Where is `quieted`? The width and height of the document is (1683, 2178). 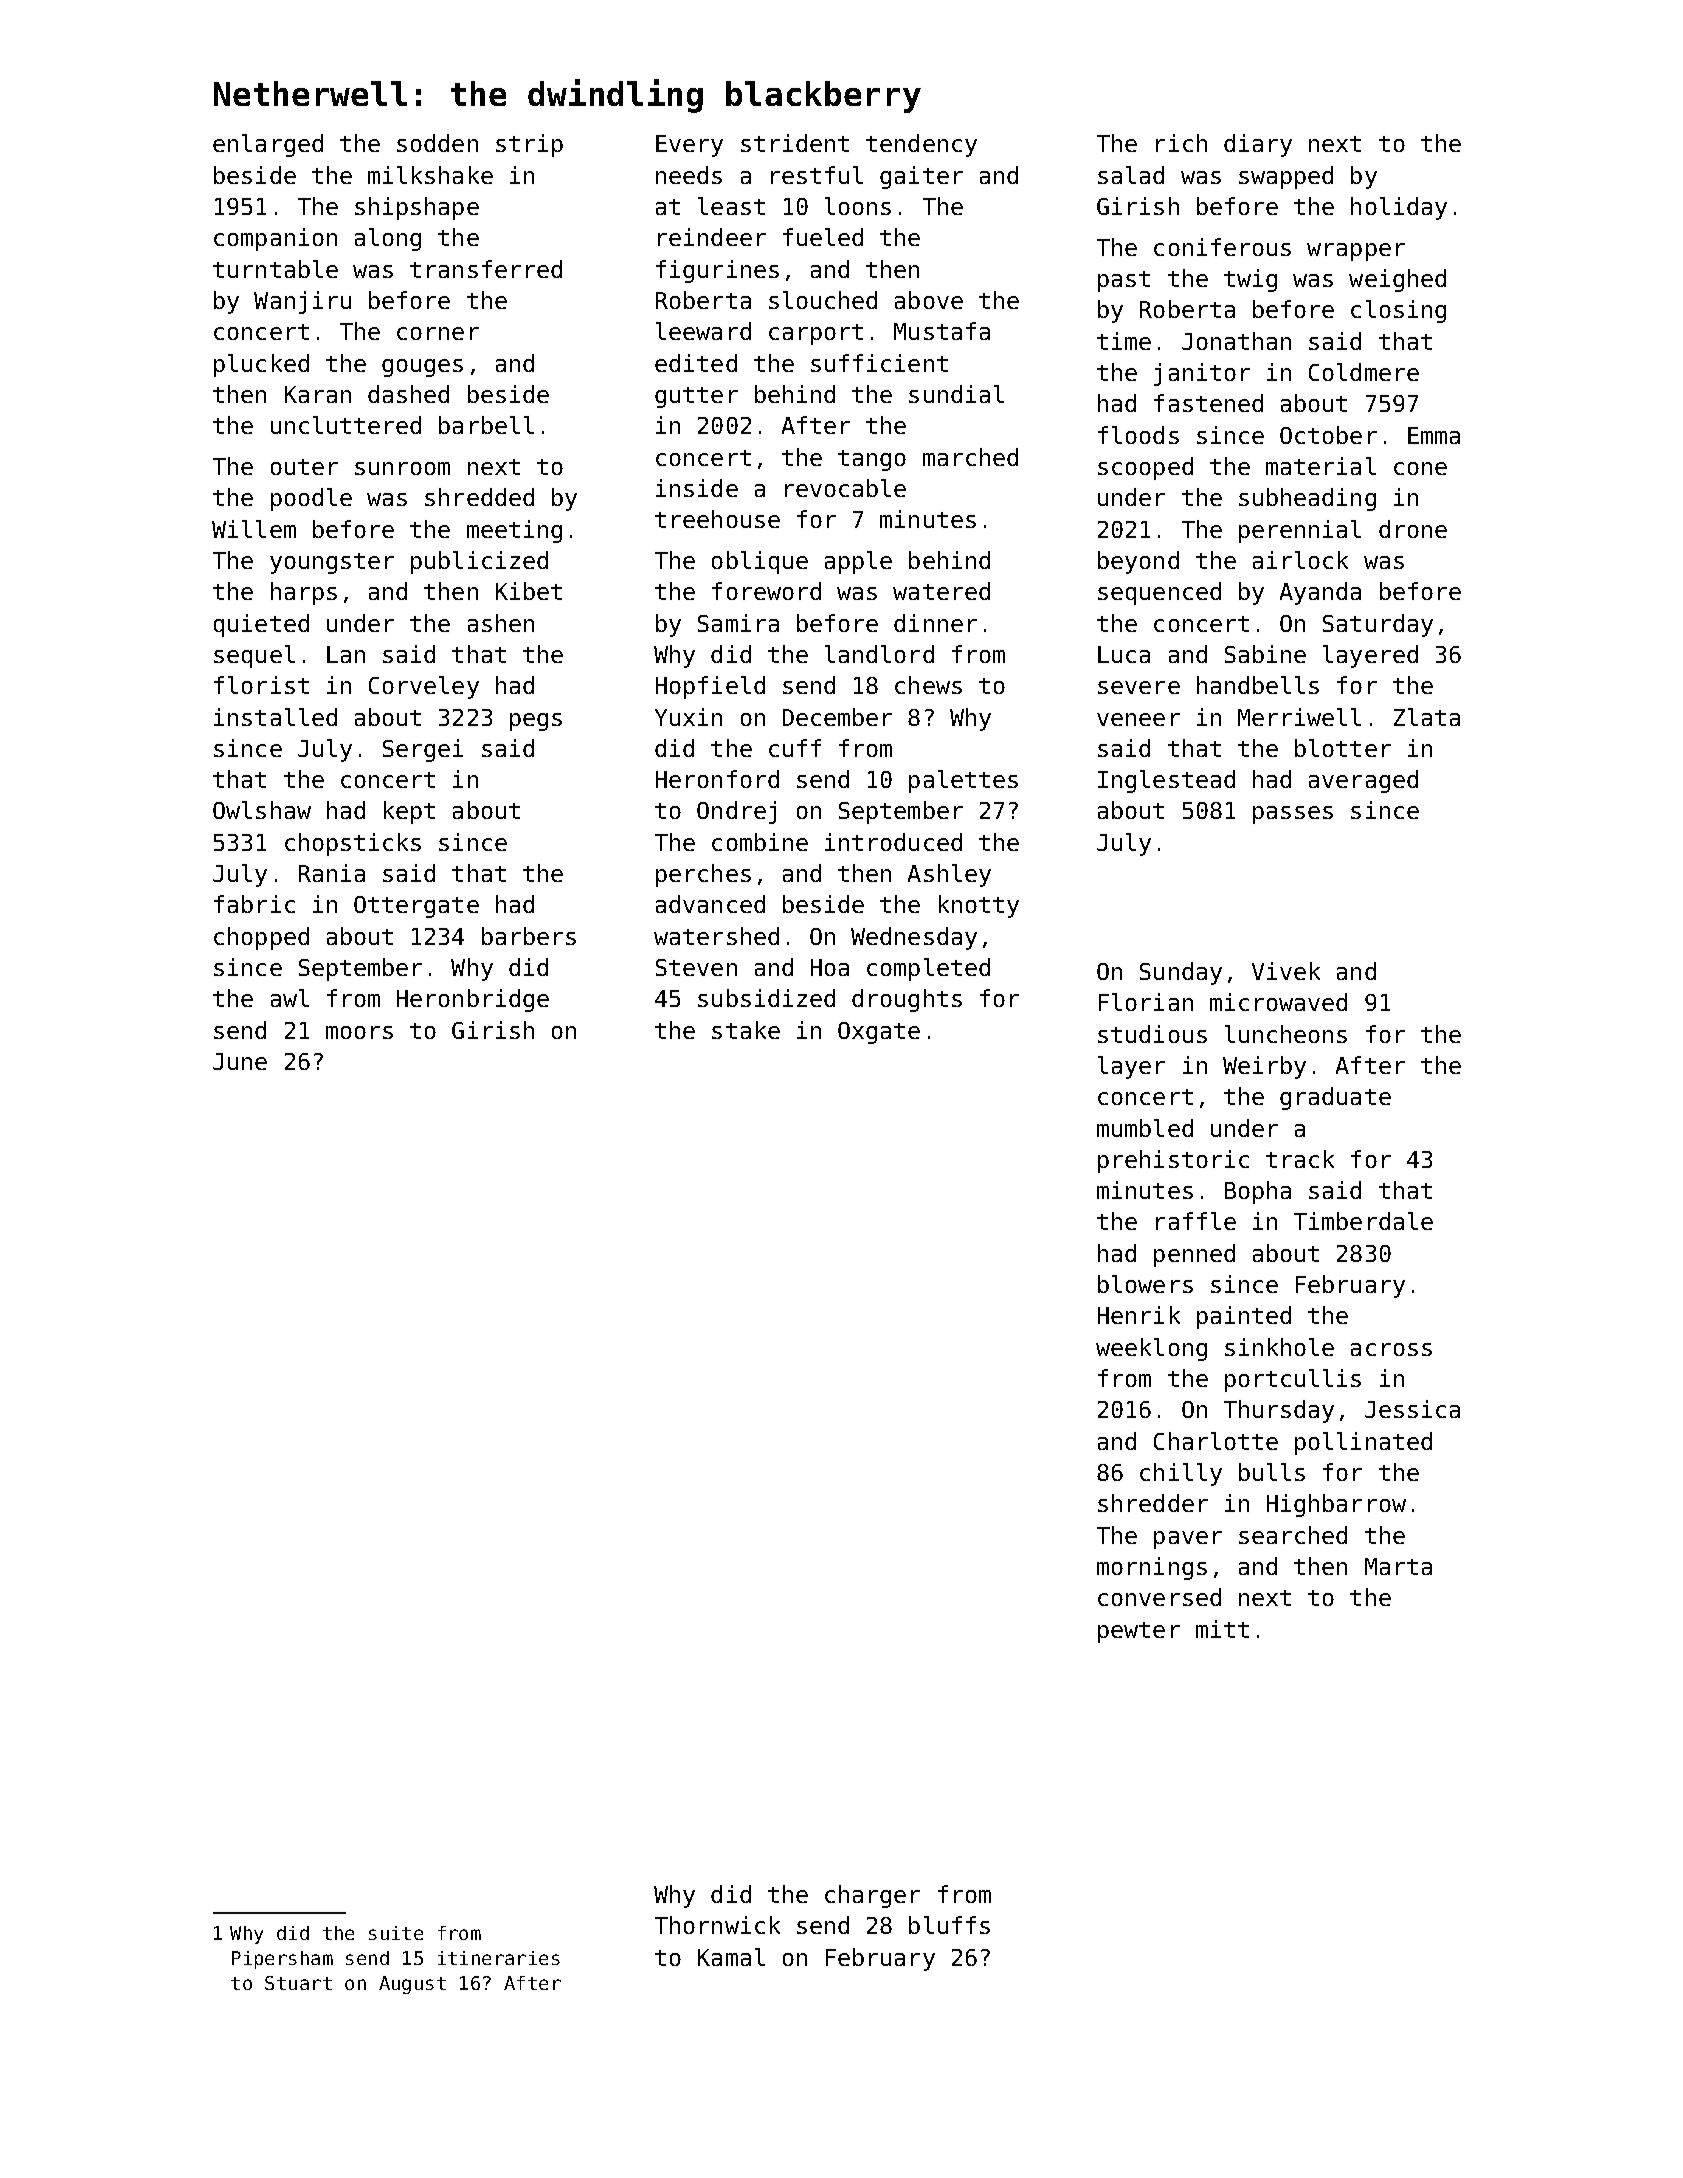 quieted is located at coordinates (261, 625).
